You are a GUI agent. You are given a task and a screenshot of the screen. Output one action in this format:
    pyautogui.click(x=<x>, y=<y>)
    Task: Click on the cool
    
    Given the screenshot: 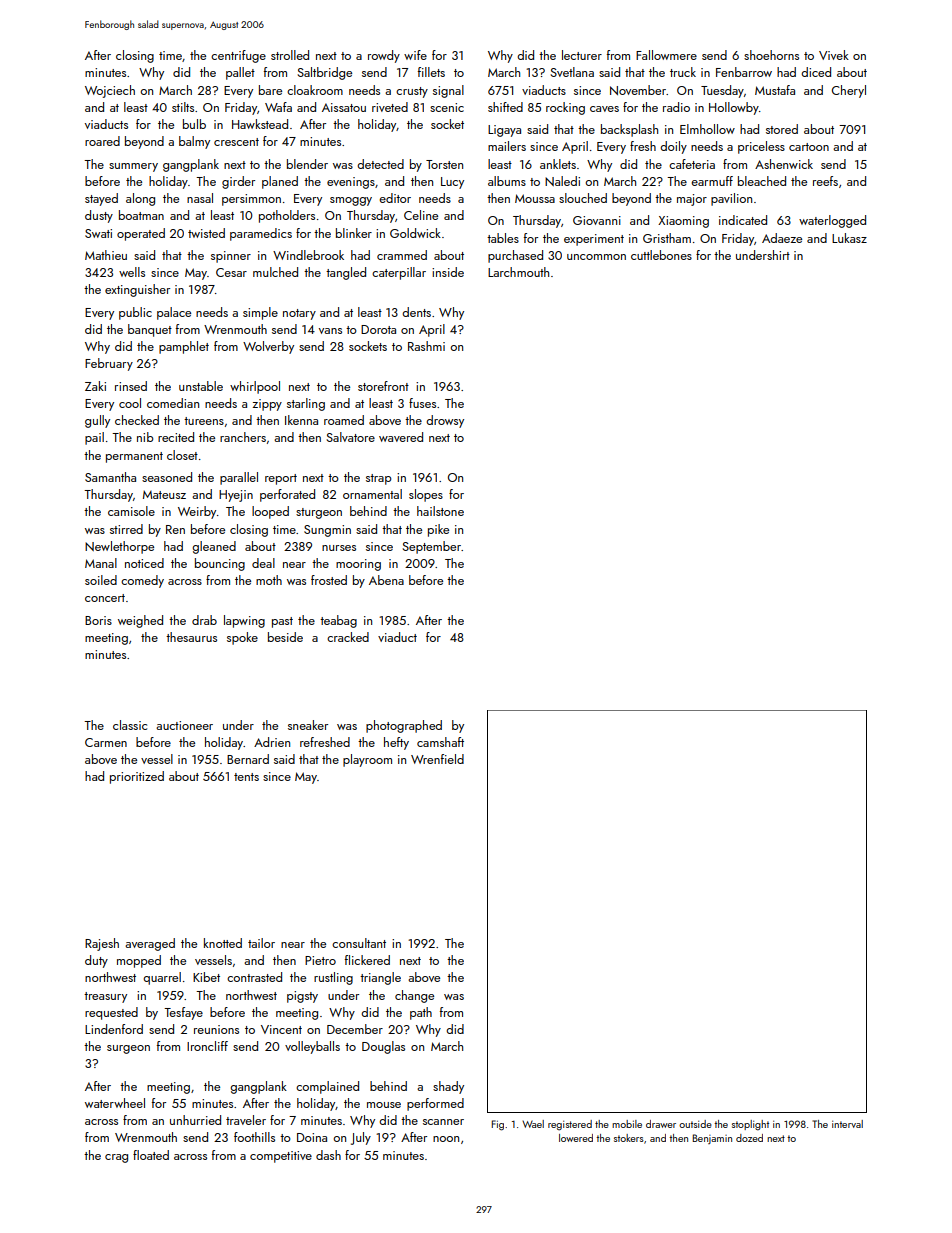 What is the action you would take?
    pyautogui.click(x=130, y=403)
